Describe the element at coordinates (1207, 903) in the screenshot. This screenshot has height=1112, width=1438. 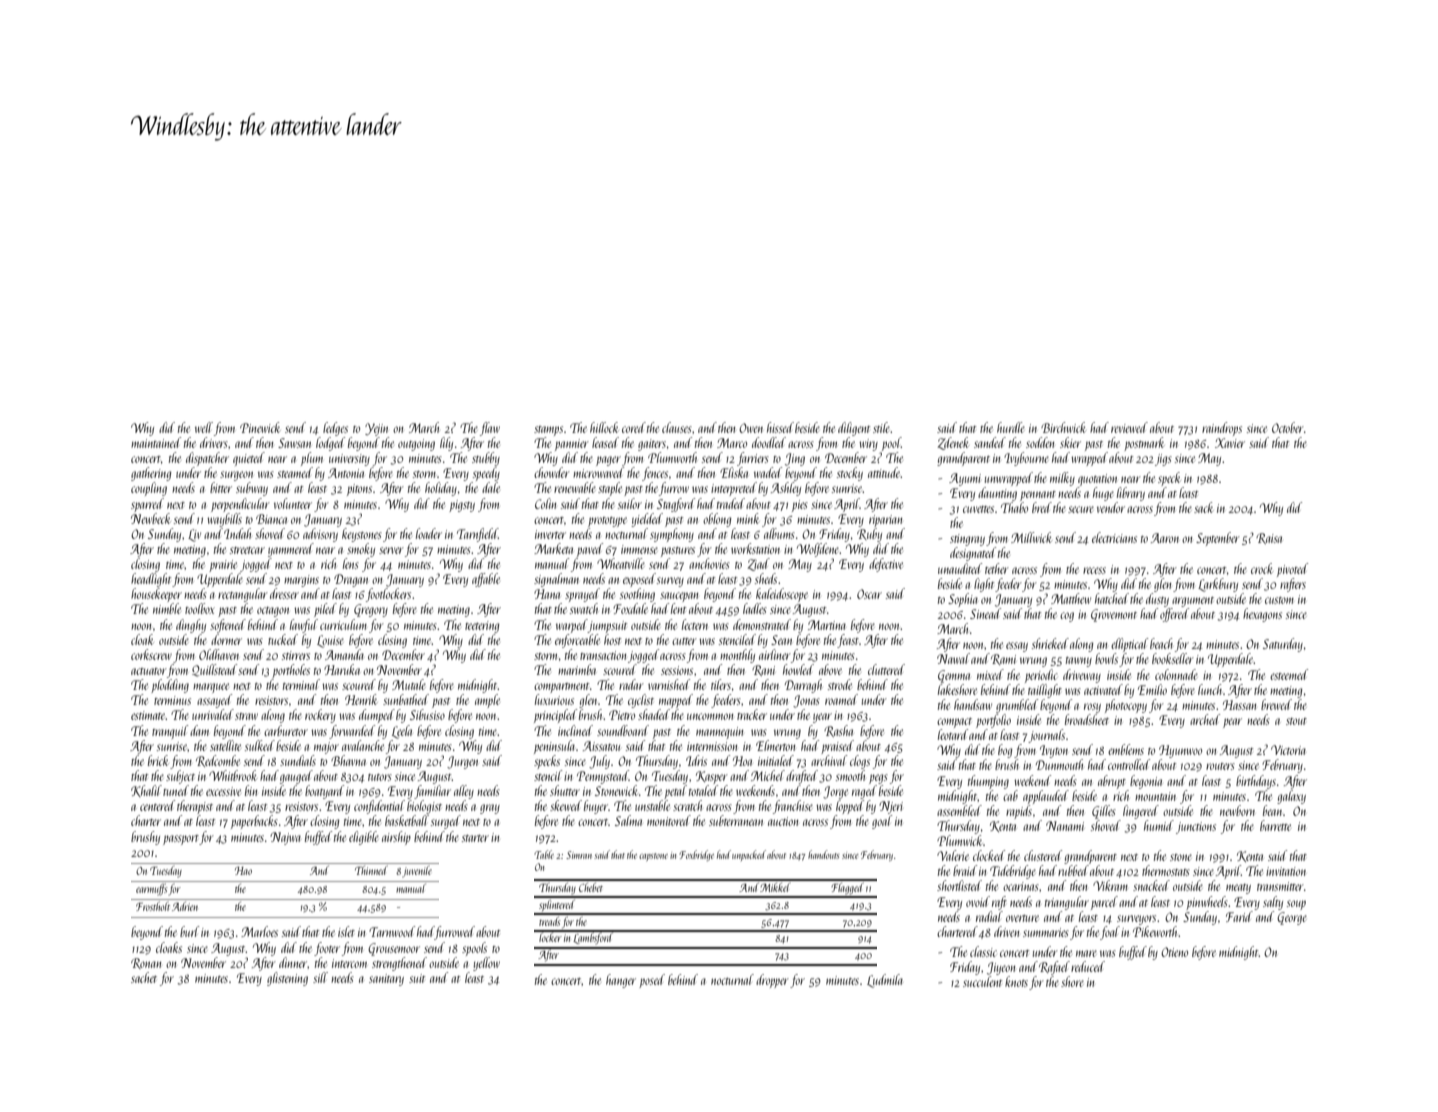
I see `pinwheels` at that location.
